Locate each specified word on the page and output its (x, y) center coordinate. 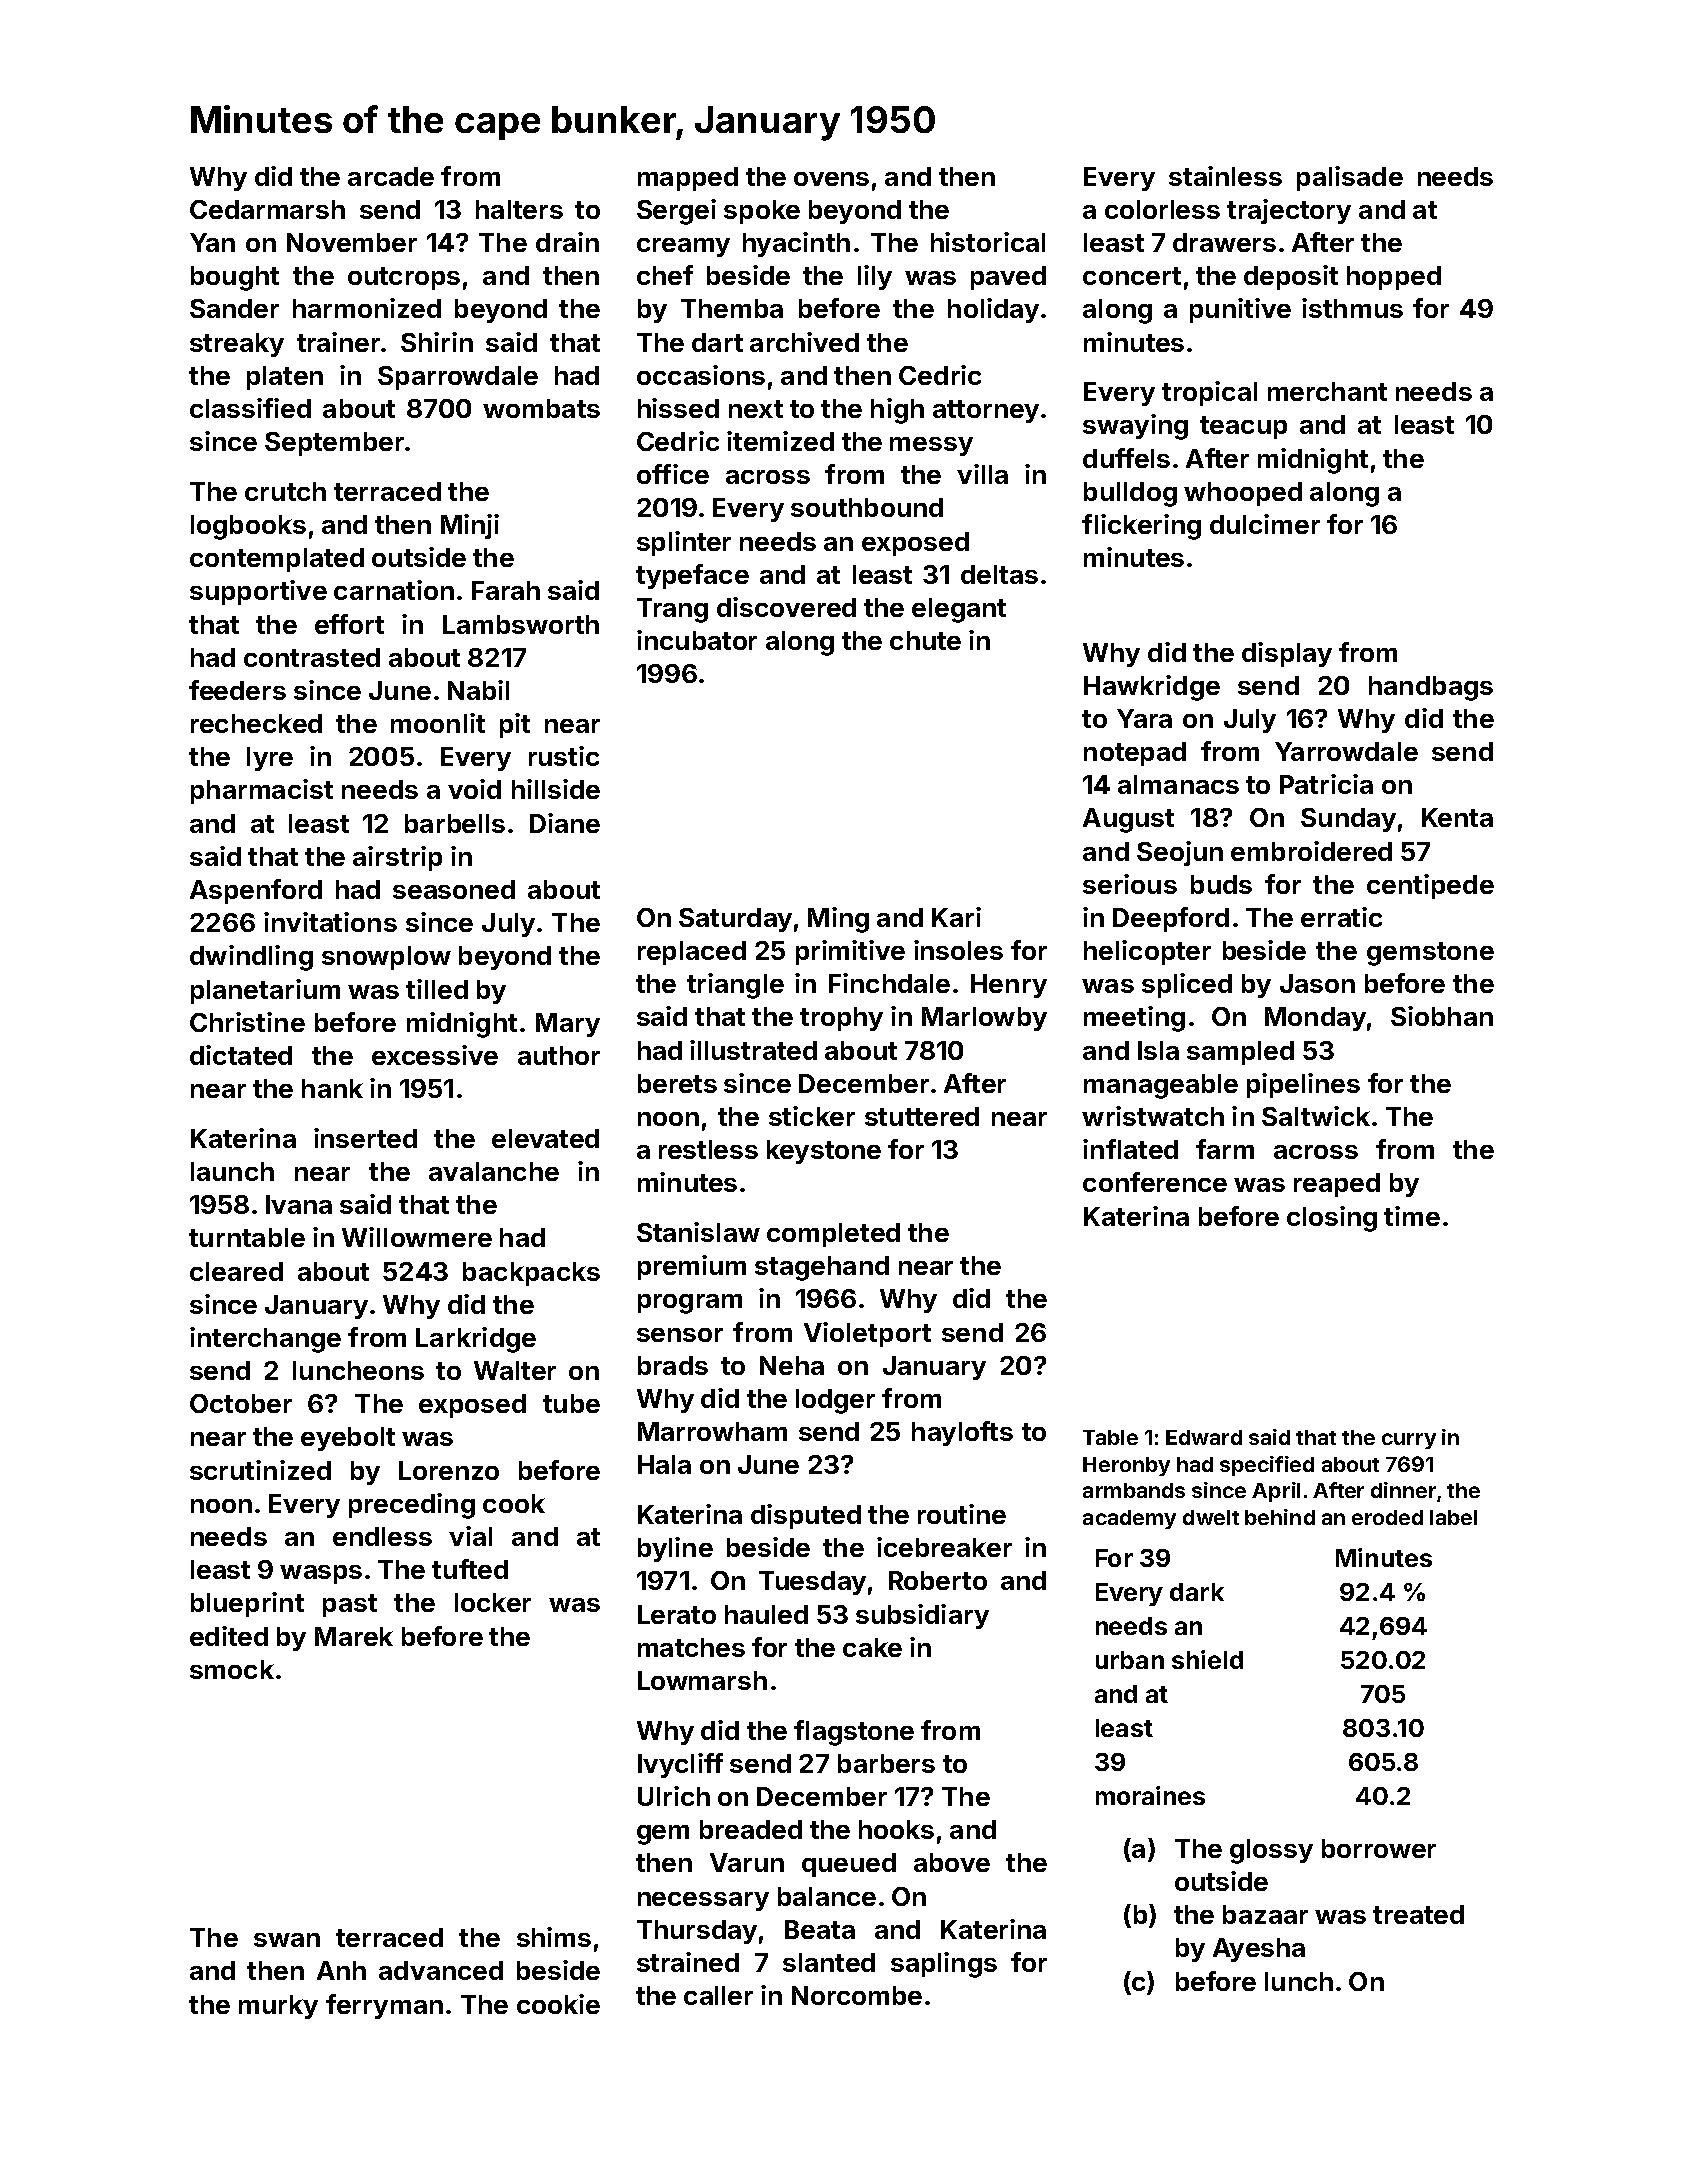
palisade (1350, 178)
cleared (236, 1271)
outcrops (404, 278)
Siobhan (1442, 1016)
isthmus (1352, 308)
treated (1418, 1914)
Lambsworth (521, 624)
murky (278, 2007)
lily (875, 277)
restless (708, 1149)
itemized (780, 441)
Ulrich (674, 1796)
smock (232, 1669)
